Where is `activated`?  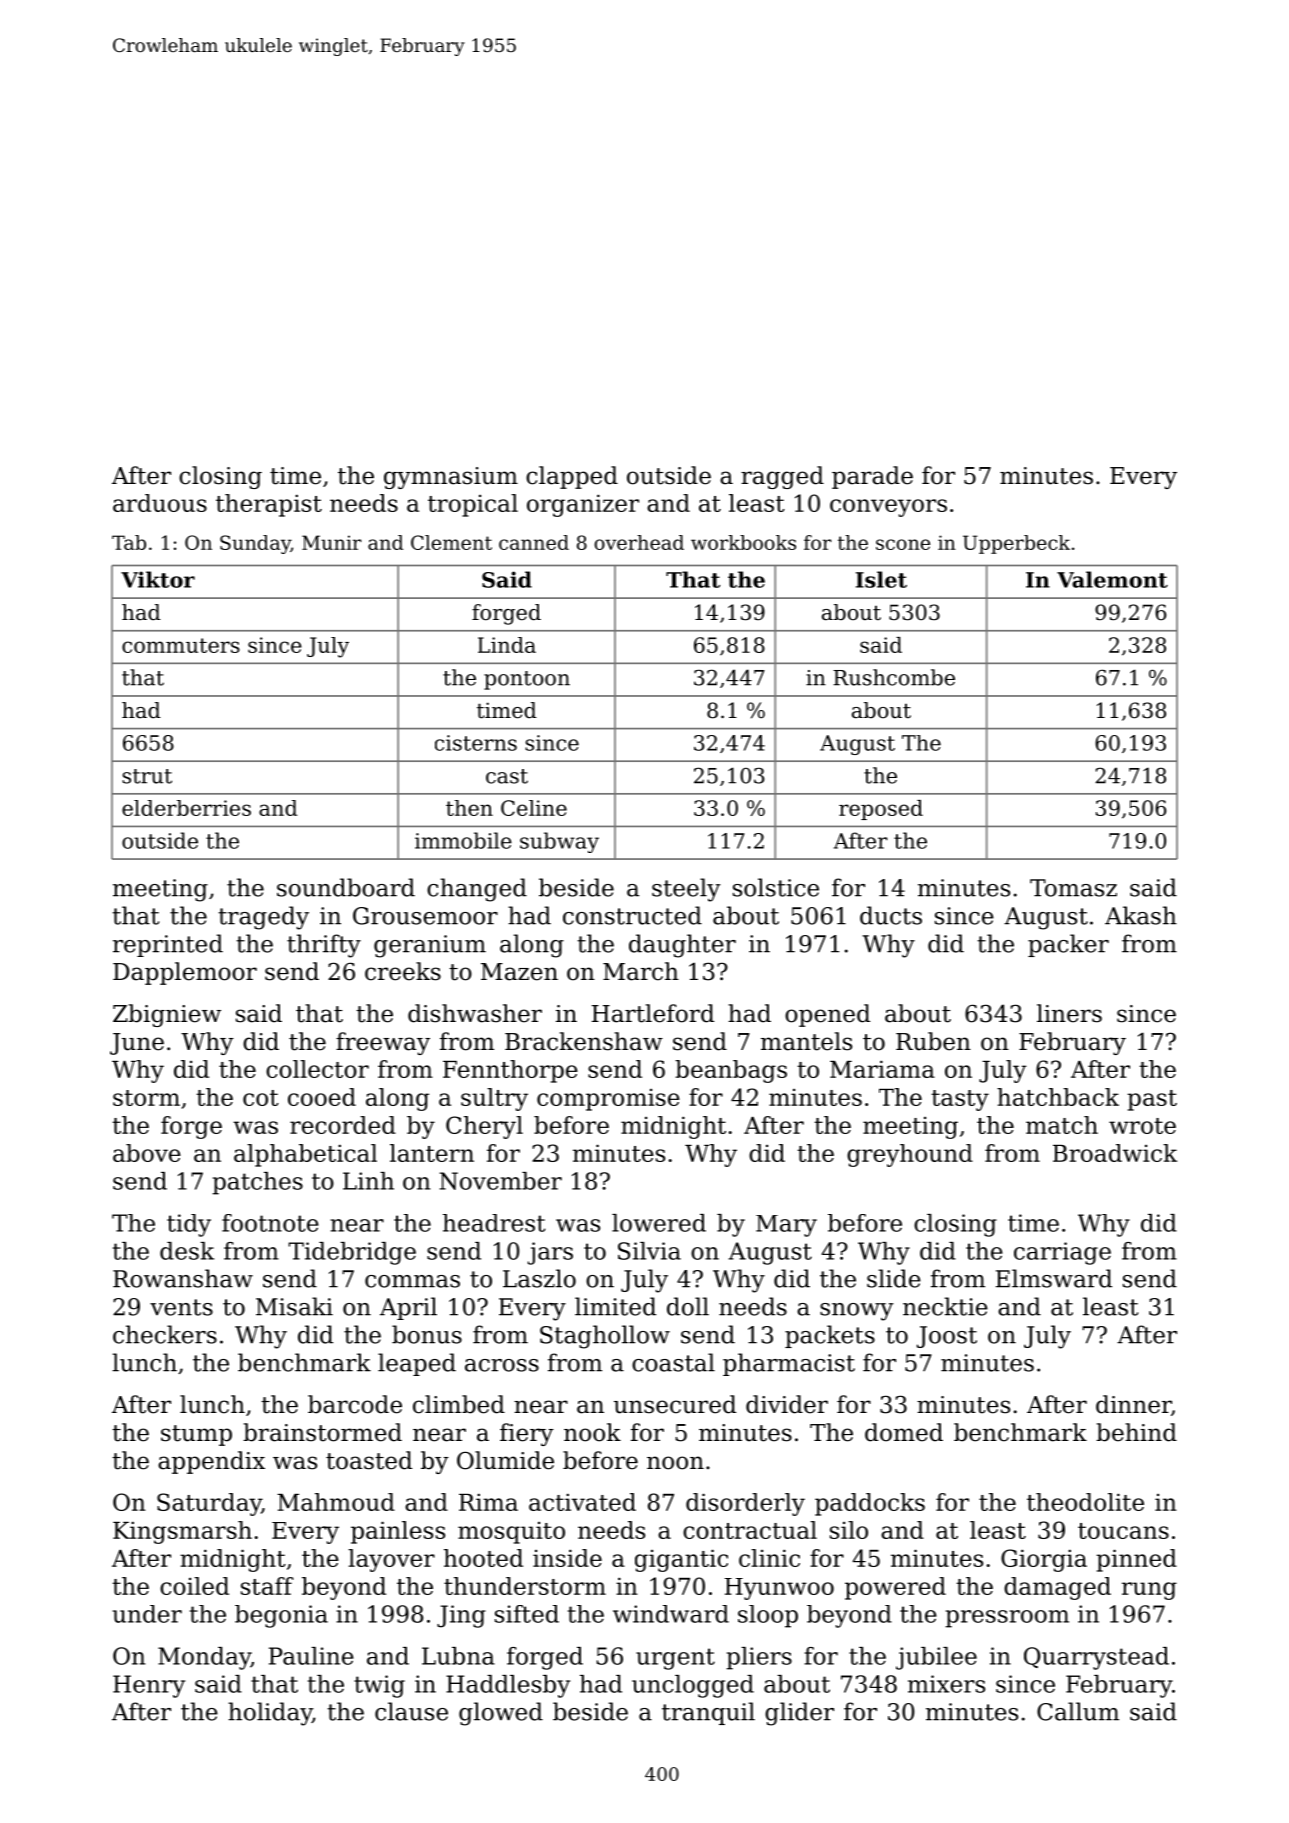 activated is located at coordinates (582, 1502).
